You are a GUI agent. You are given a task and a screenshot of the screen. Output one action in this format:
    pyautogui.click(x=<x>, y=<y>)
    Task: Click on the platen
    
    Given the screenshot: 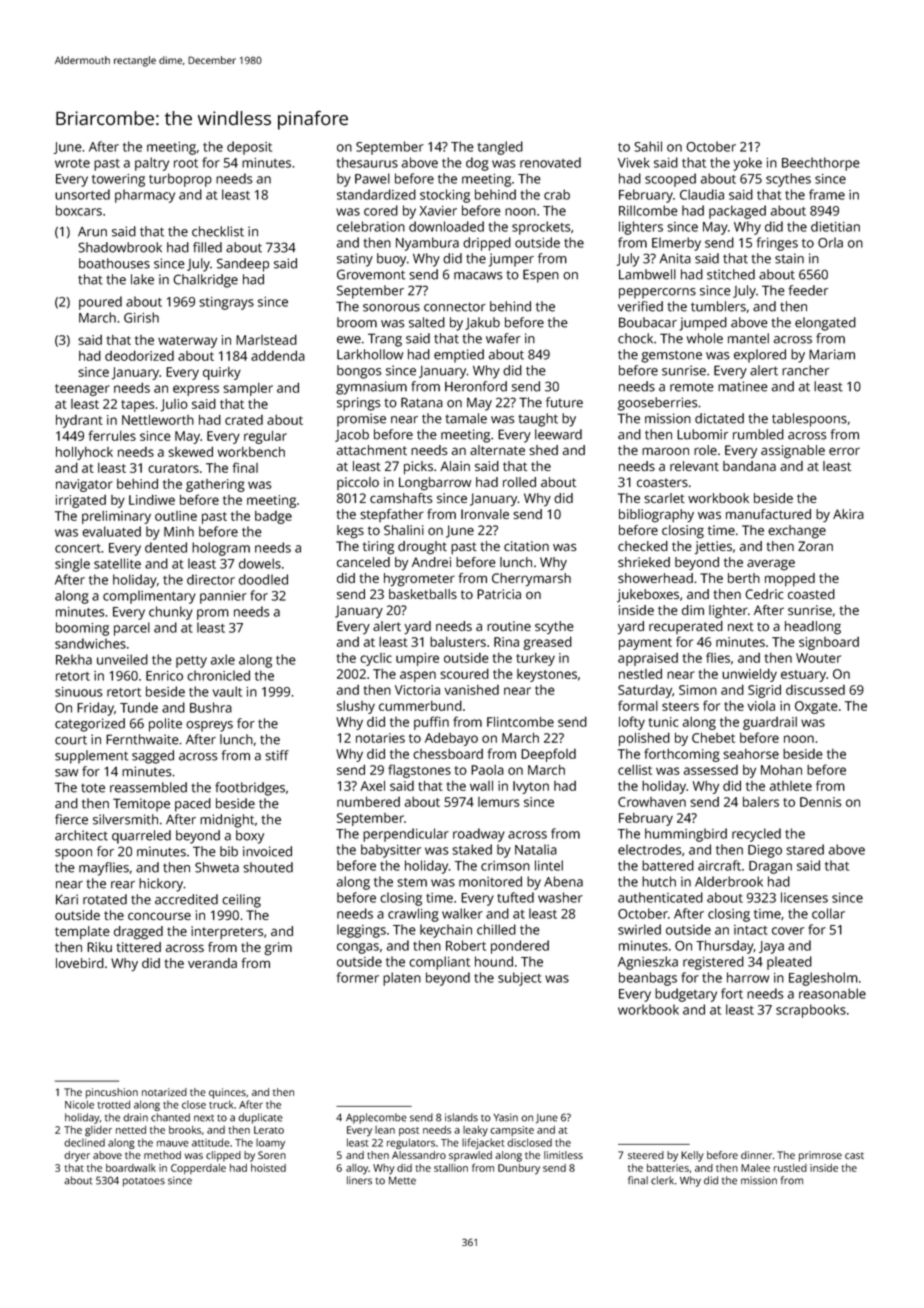 What is the action you would take?
    pyautogui.click(x=402, y=979)
